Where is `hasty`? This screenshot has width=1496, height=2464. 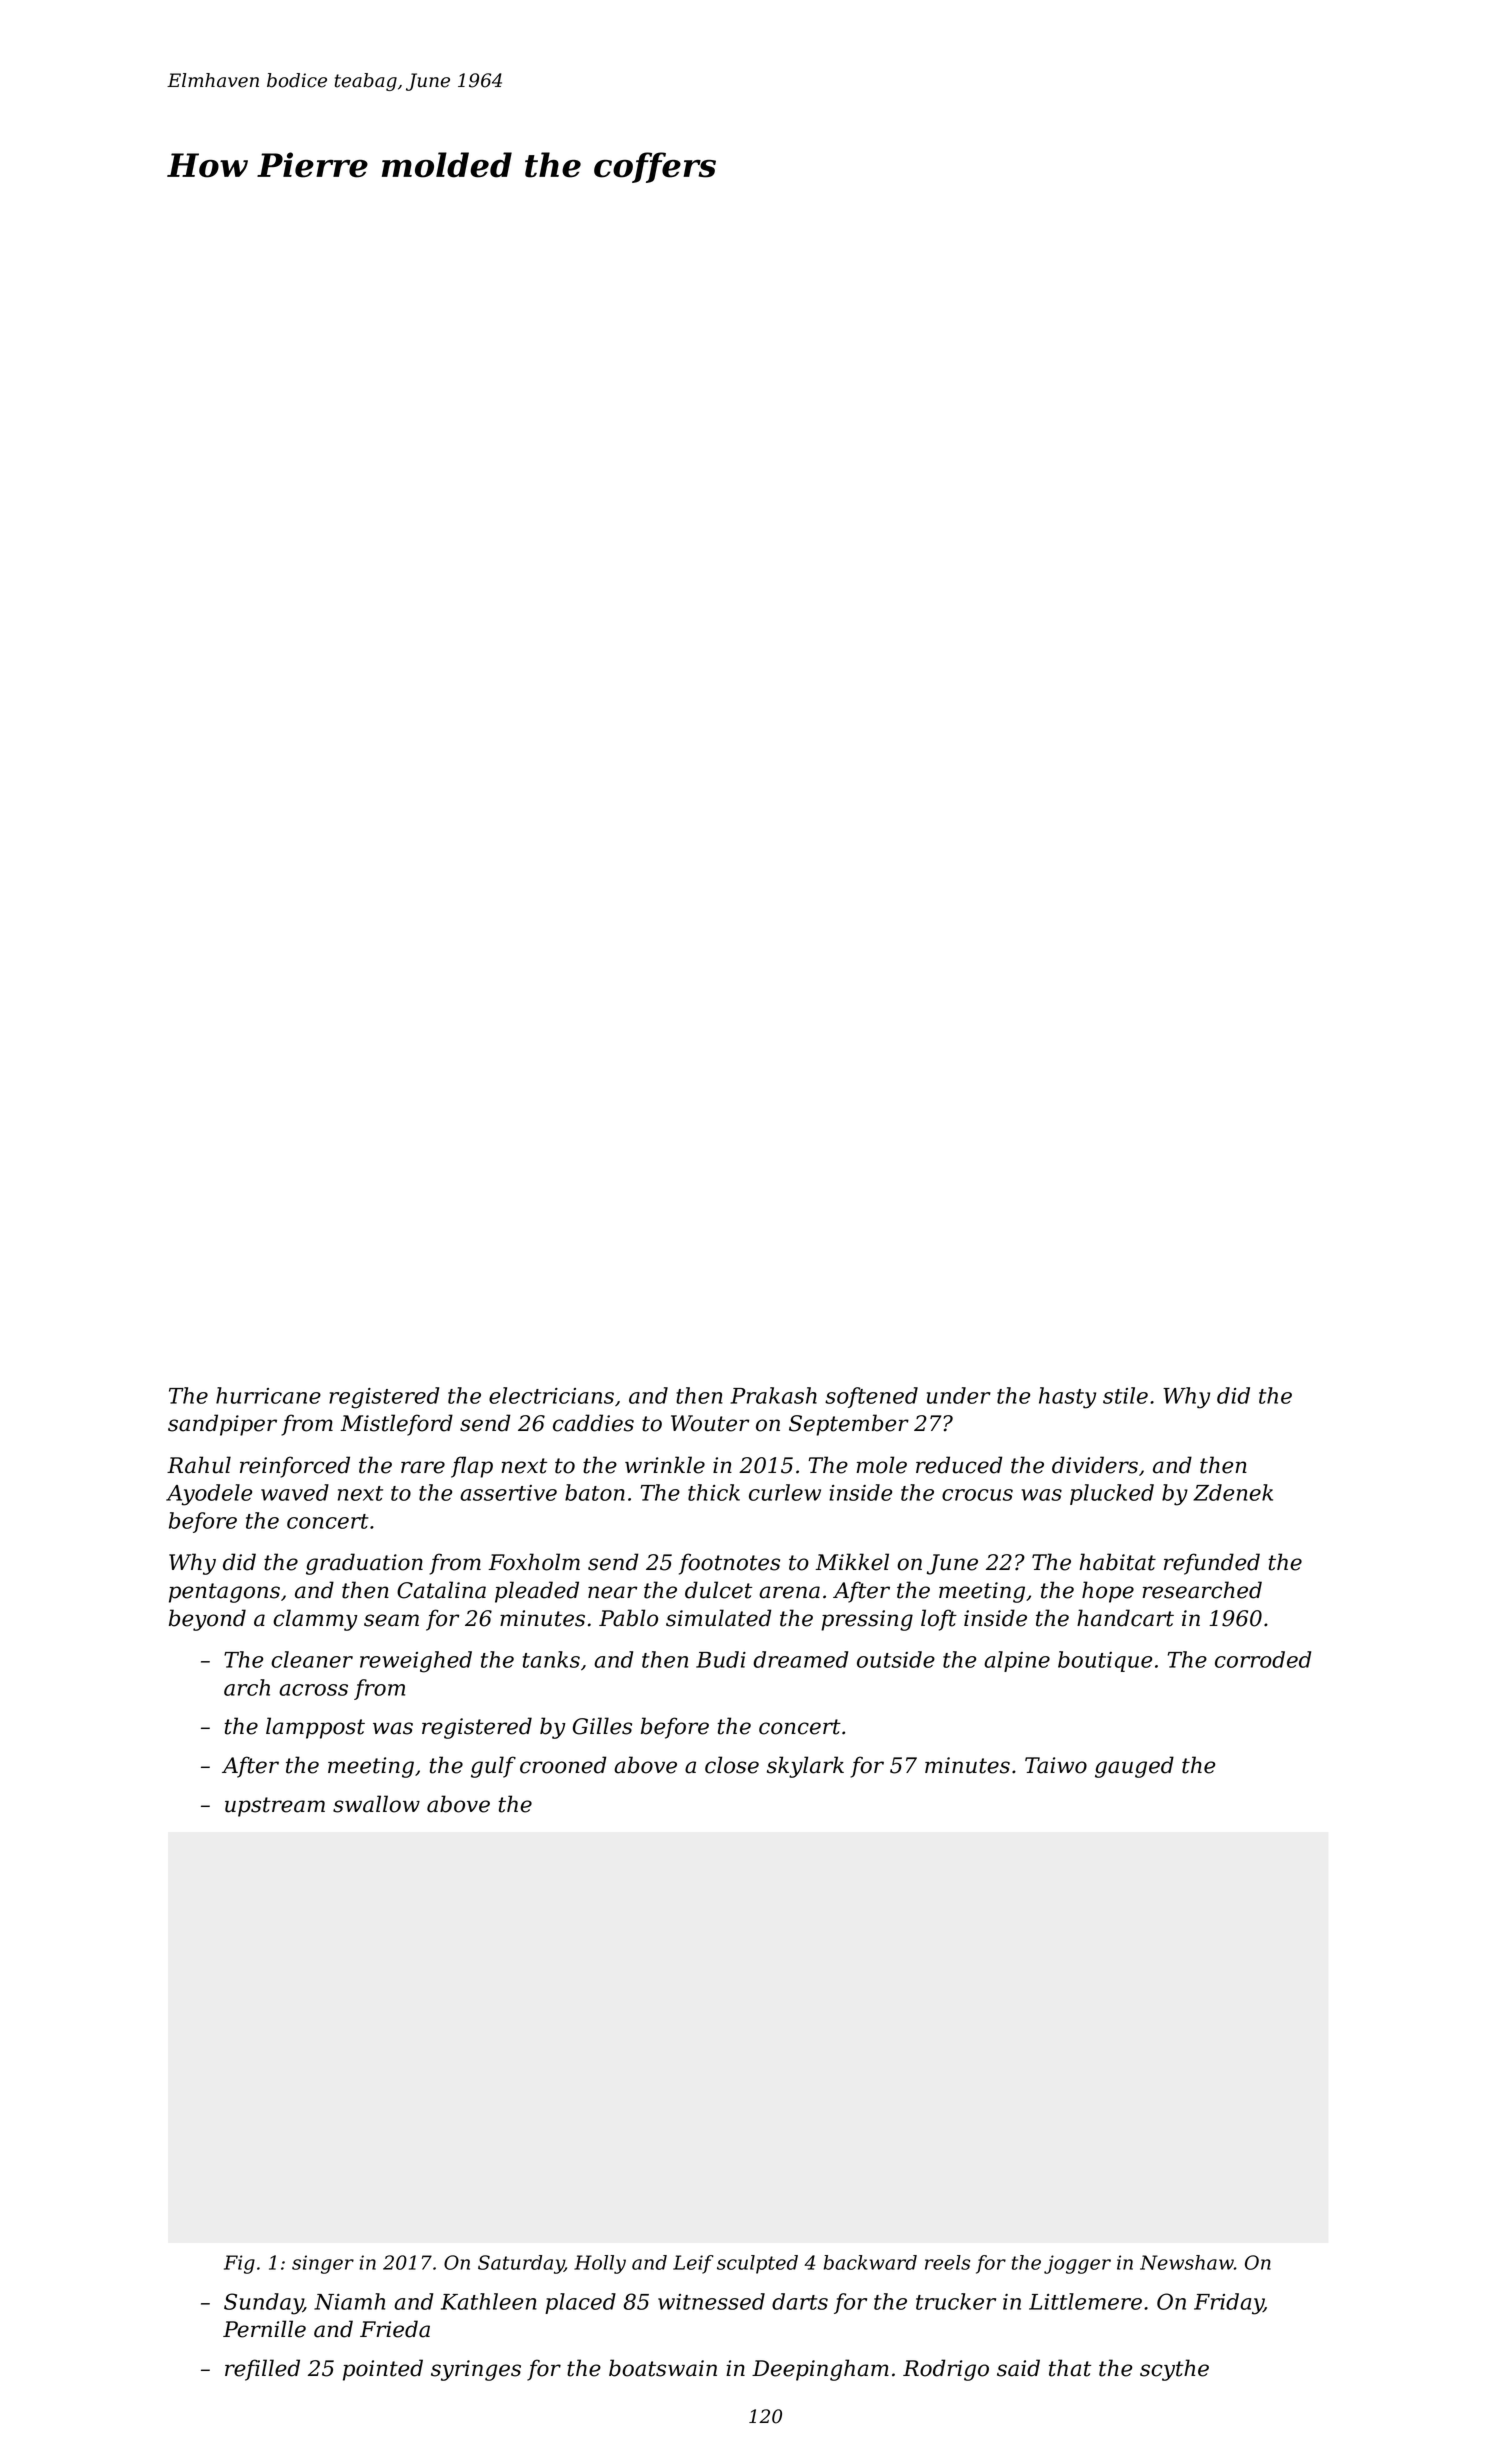 hasty is located at coordinates (1067, 1398).
